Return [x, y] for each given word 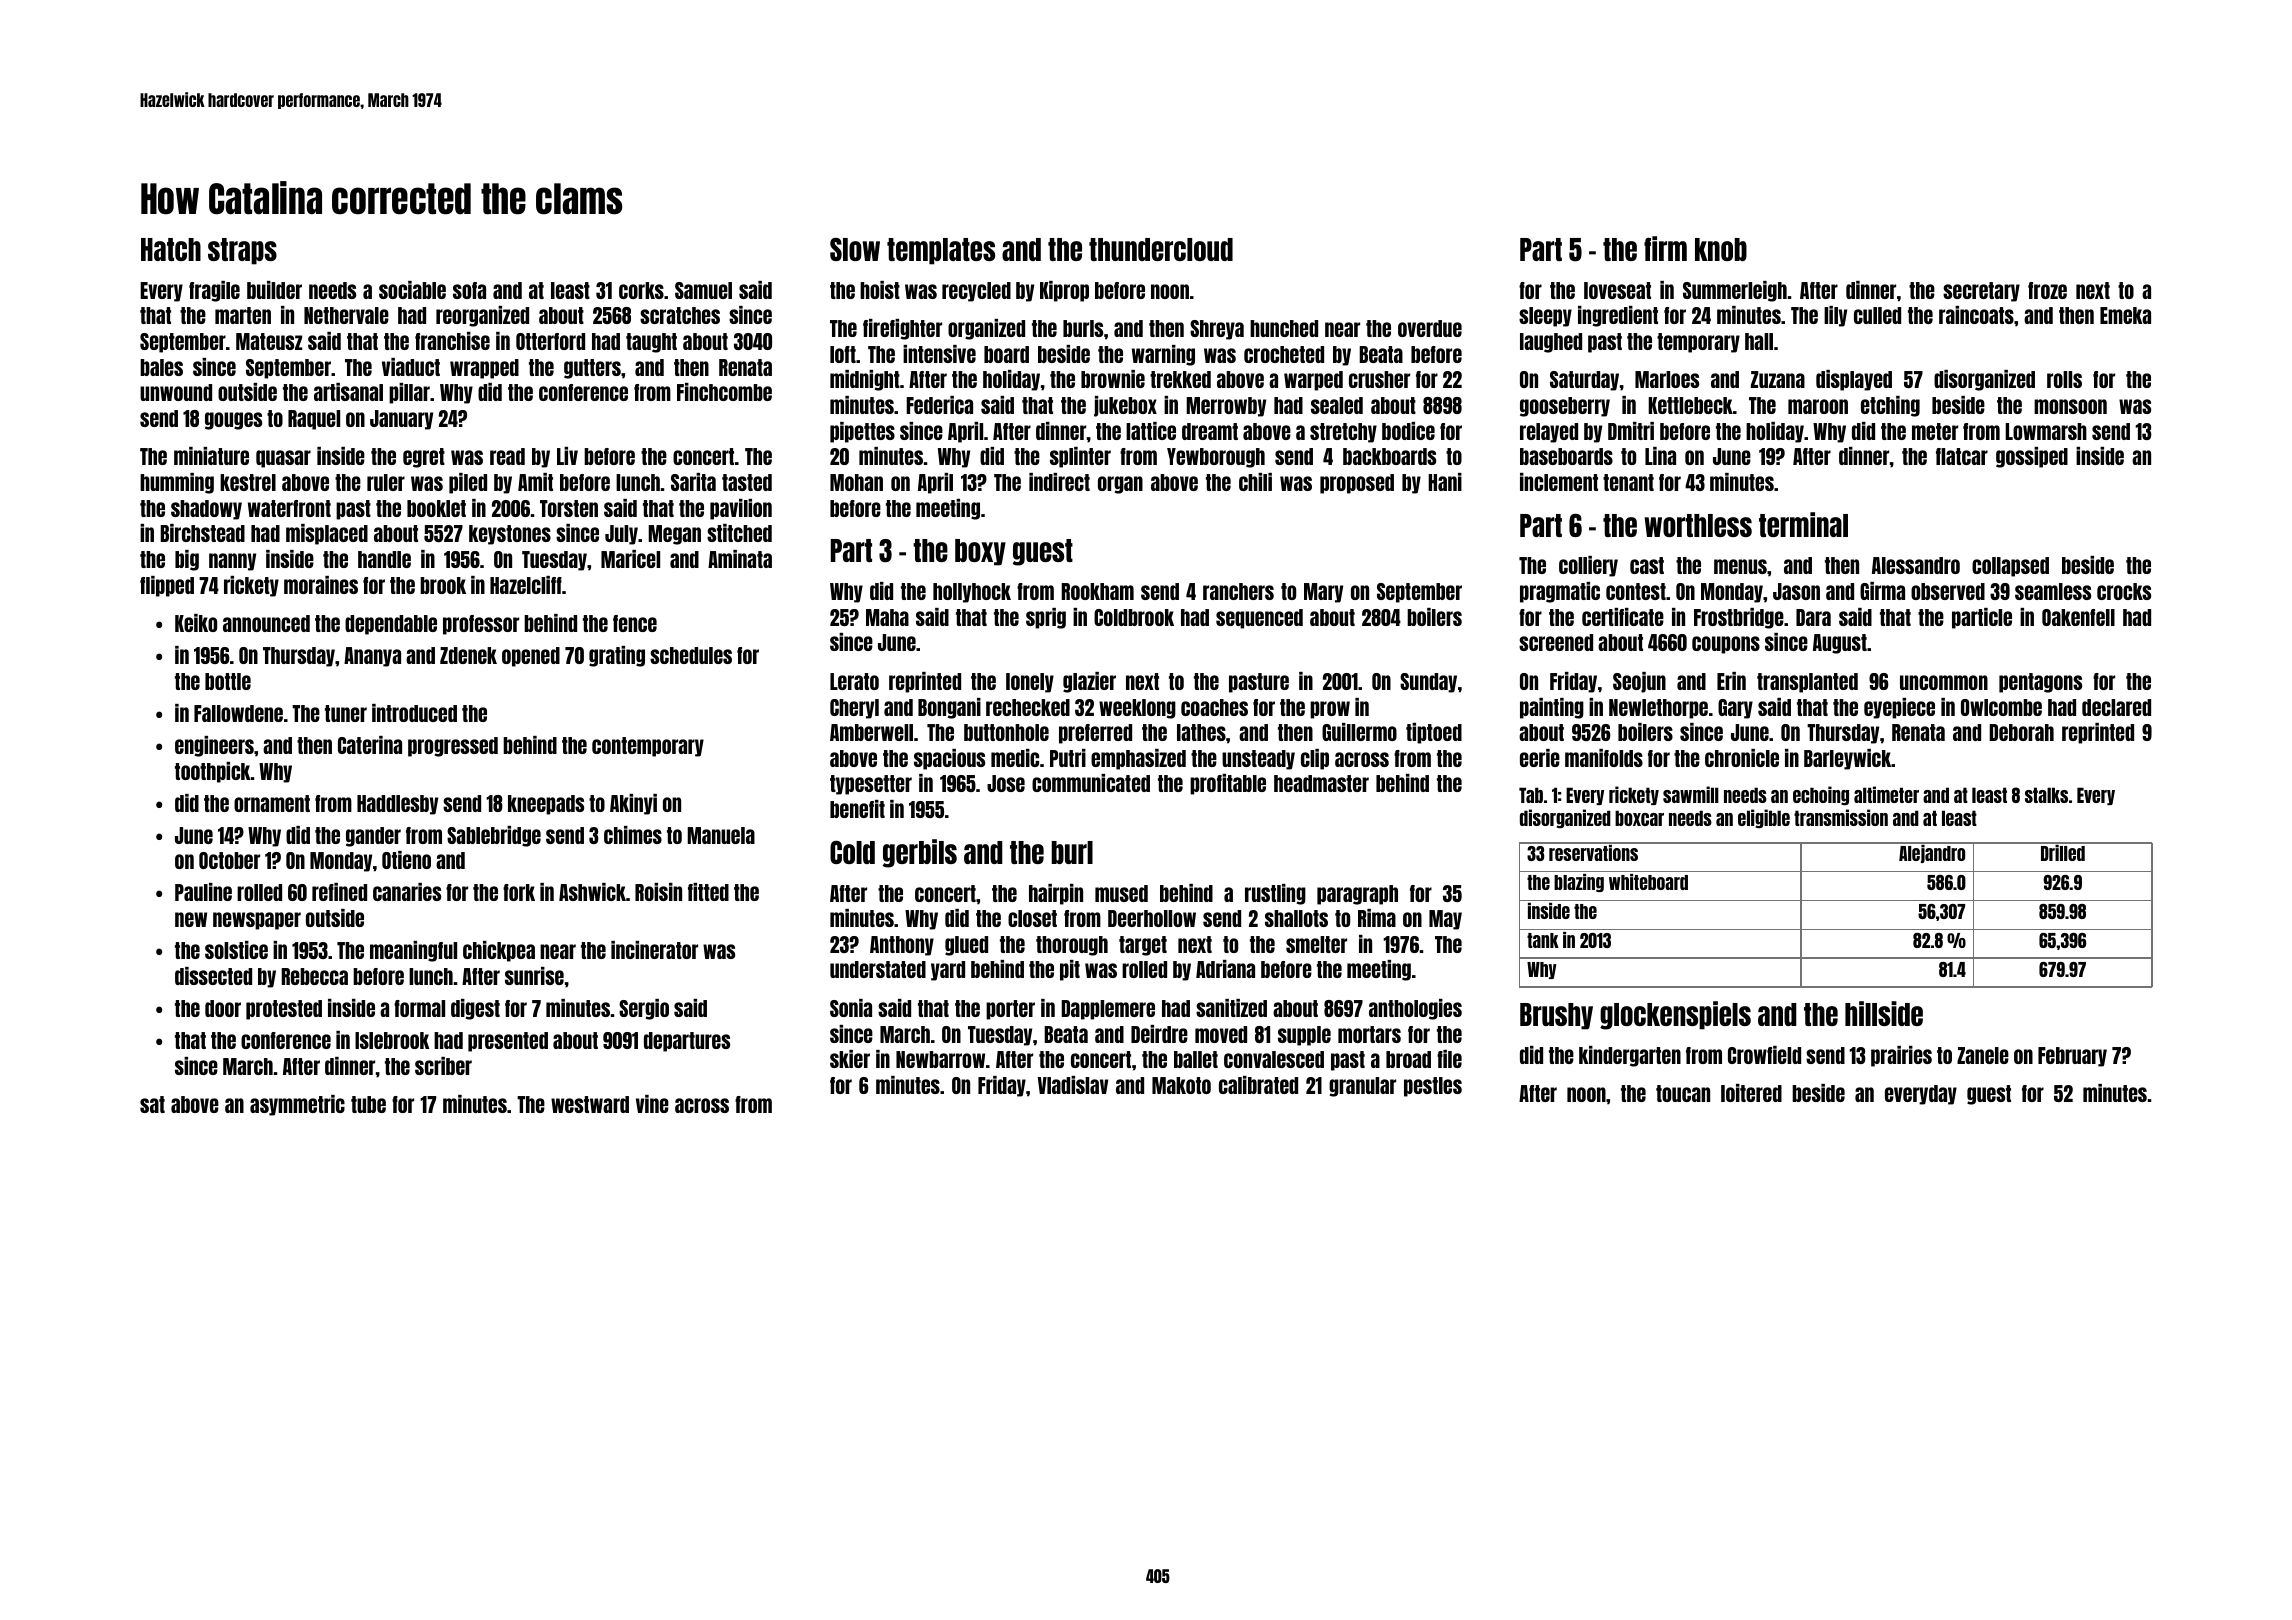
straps [242, 251]
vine [652, 1104]
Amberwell [871, 732]
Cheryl [854, 709]
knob [1721, 249]
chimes [633, 835]
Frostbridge [1739, 618]
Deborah [2021, 732]
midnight [865, 380]
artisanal [348, 392]
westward [590, 1104]
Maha [887, 617]
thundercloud [1161, 249]
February [2072, 1057]
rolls [2064, 379]
